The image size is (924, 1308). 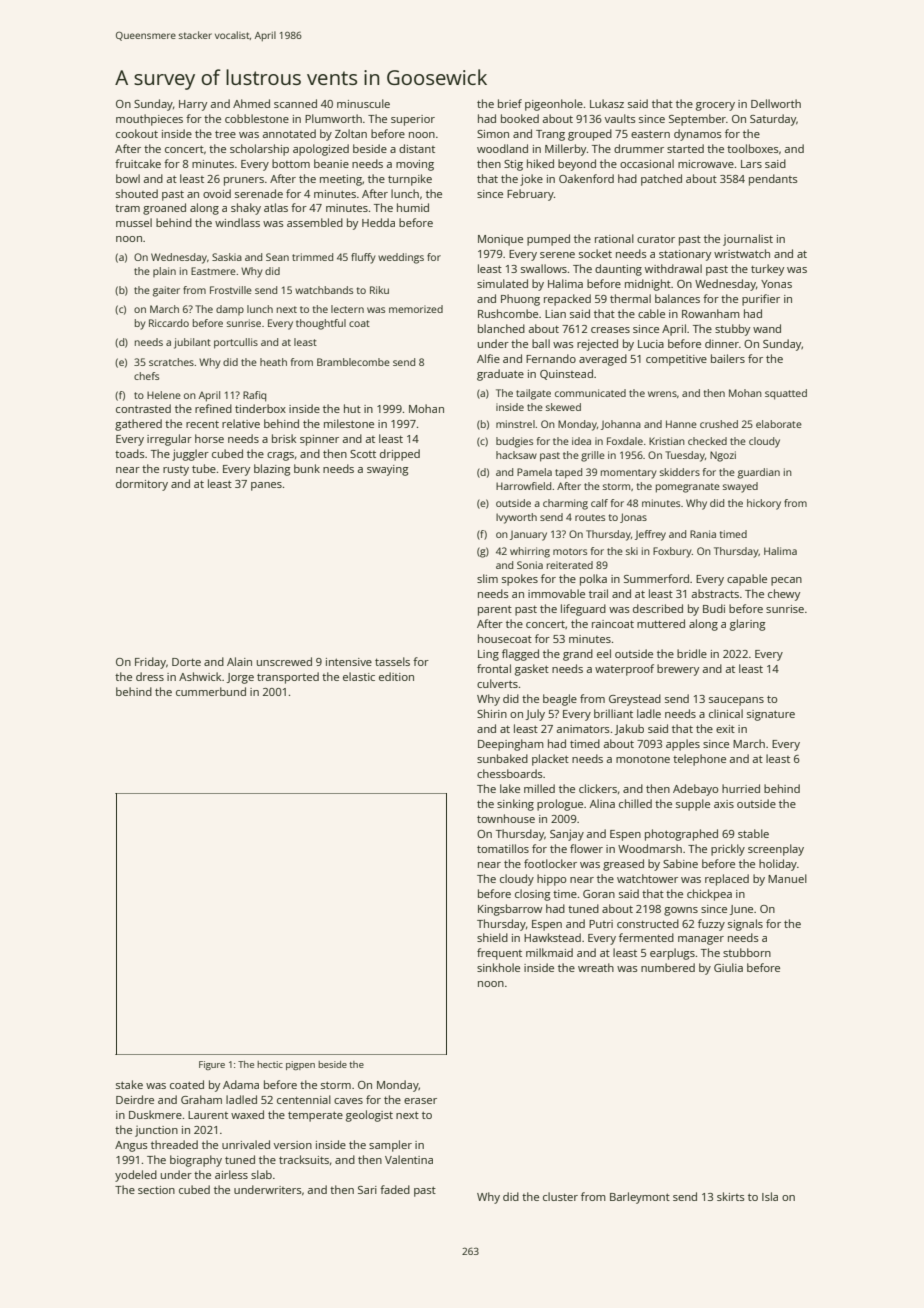 What do you see at coordinates (488, 358) in the image?
I see `Alfie` at bounding box center [488, 358].
